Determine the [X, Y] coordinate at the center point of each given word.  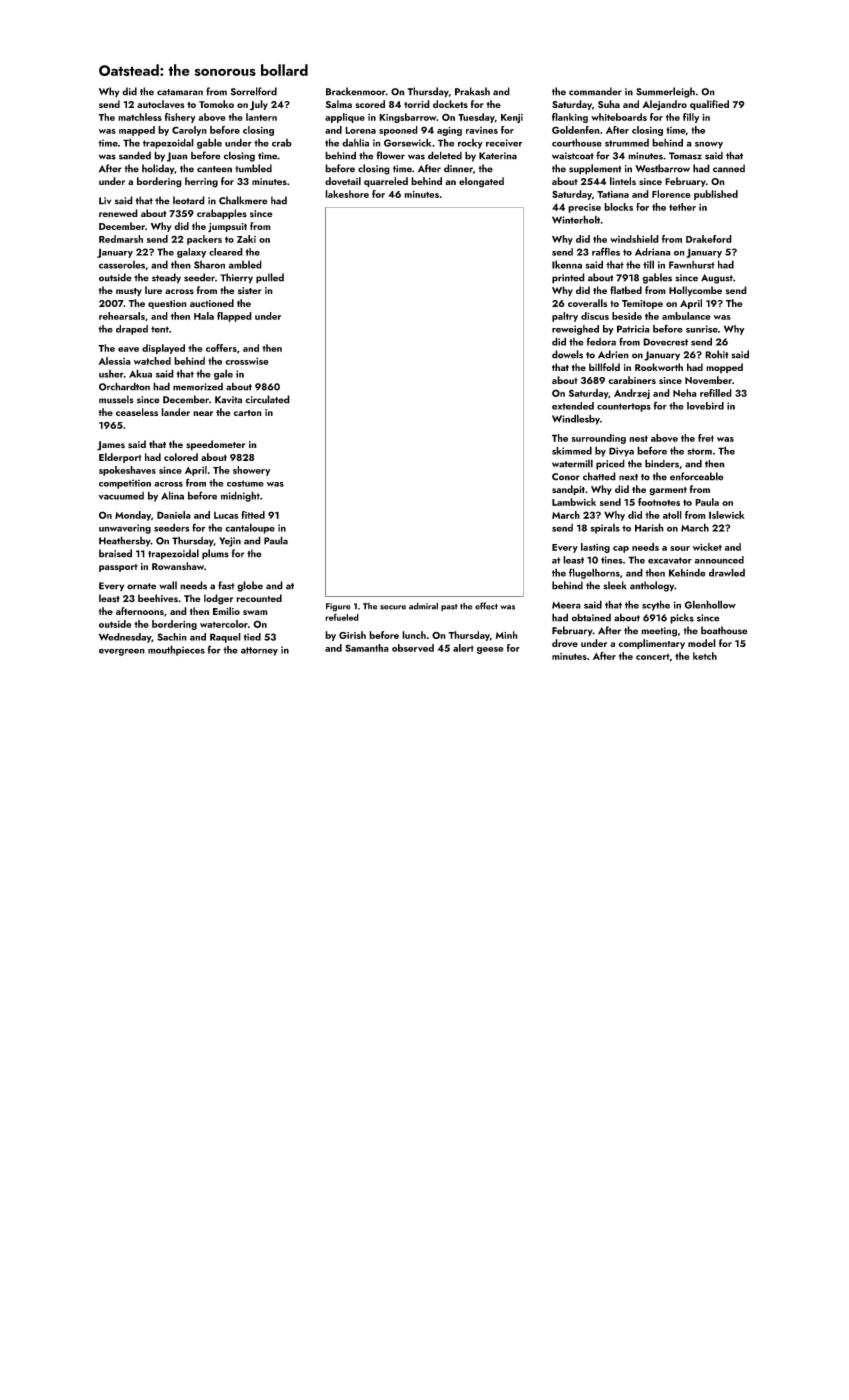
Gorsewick [407, 142]
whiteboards [619, 117]
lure [153, 290]
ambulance [686, 316]
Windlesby [576, 419]
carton [247, 413]
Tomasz [685, 156]
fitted [253, 515]
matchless [140, 117]
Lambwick [574, 502]
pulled [270, 278]
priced [610, 464]
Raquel [225, 638]
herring [201, 182]
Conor [566, 477]
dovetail [343, 181]
